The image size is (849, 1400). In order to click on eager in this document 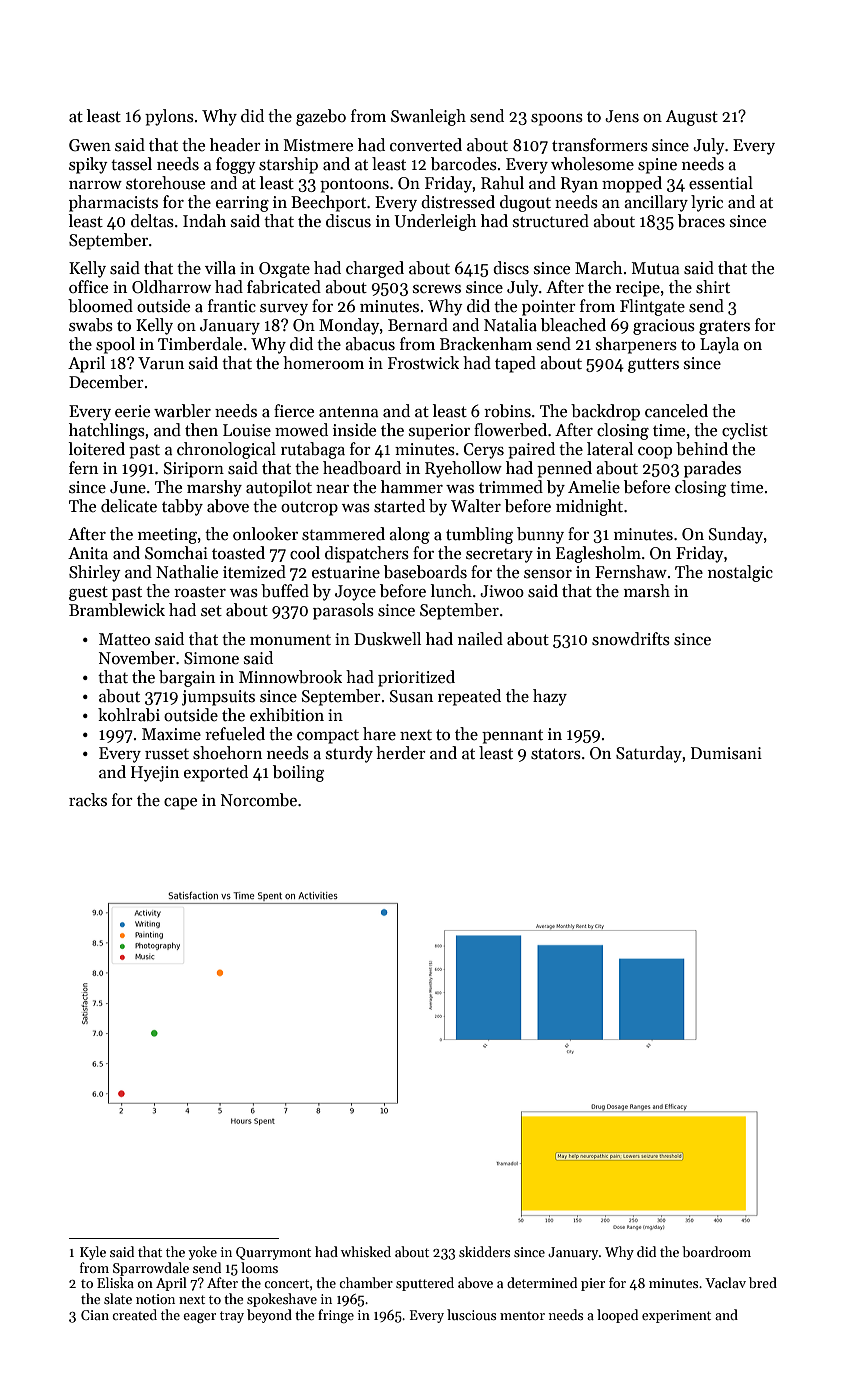, I will do `click(199, 1318)`.
